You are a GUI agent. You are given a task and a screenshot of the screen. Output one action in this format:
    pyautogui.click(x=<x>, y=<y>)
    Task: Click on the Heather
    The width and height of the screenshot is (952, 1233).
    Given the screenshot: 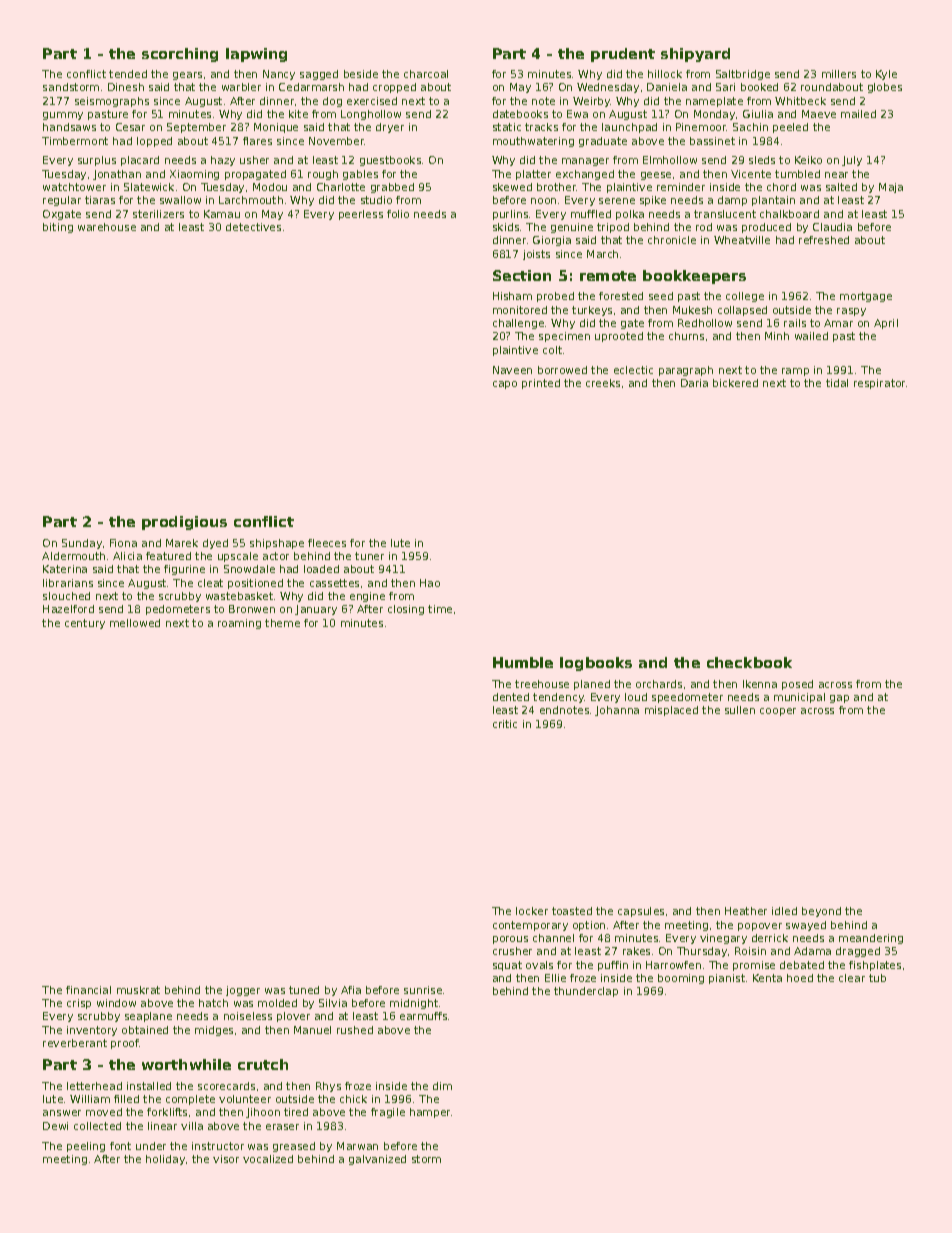 What is the action you would take?
    pyautogui.click(x=746, y=911)
